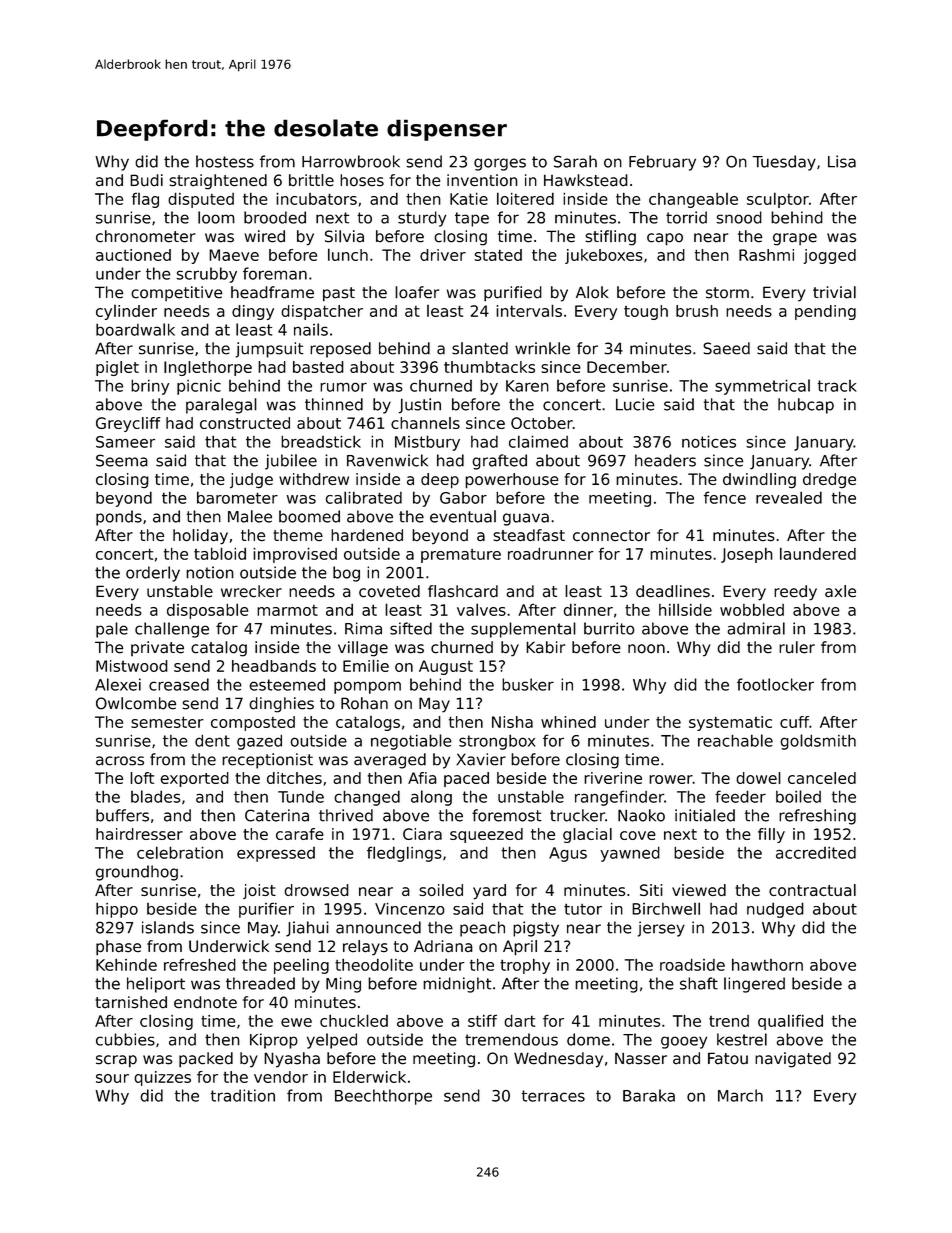  Describe the element at coordinates (366, 665) in the page. I see `Emilie` at that location.
